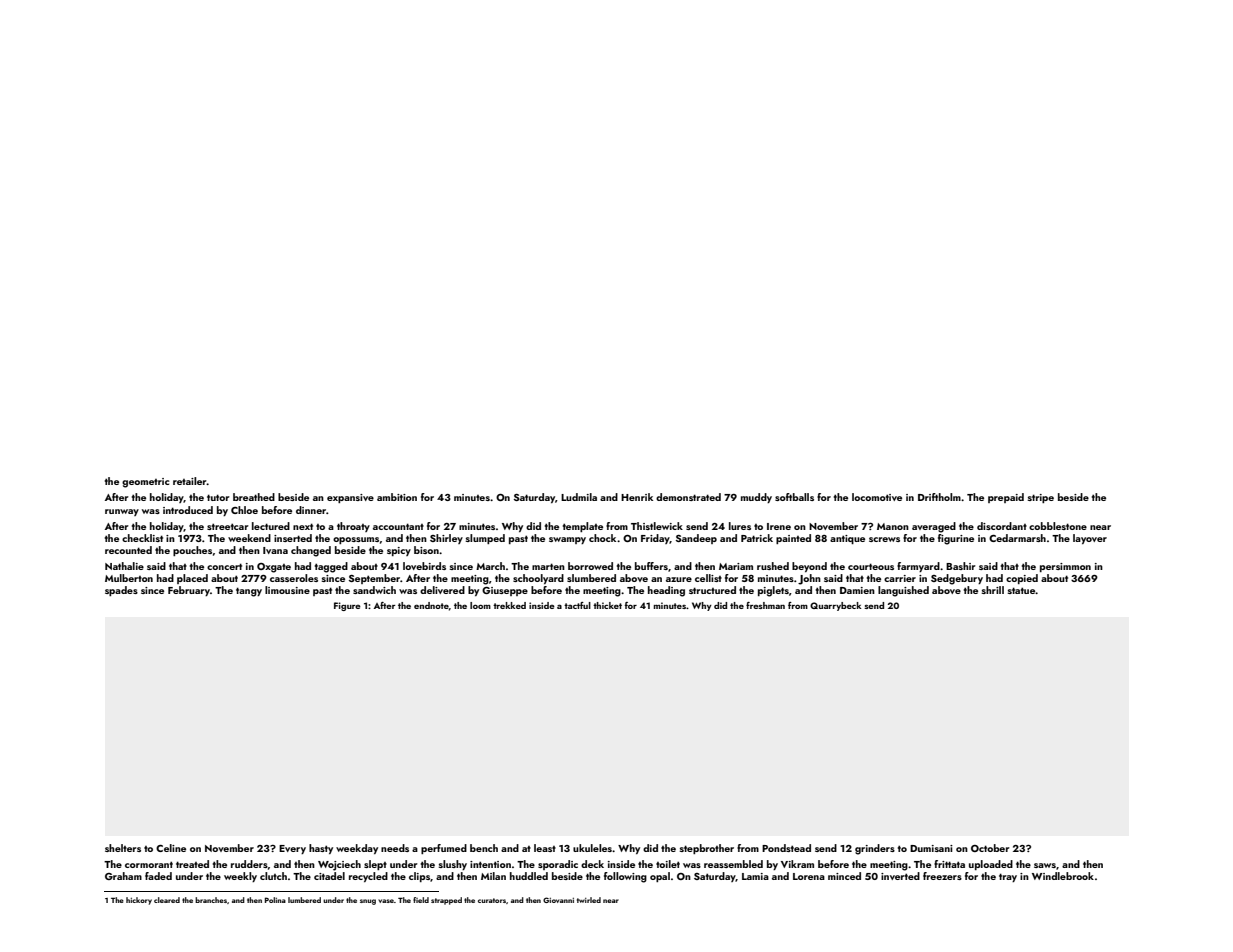 The height and width of the screenshot is (952, 1233). What do you see at coordinates (836, 606) in the screenshot?
I see `Quarrybeck` at bounding box center [836, 606].
